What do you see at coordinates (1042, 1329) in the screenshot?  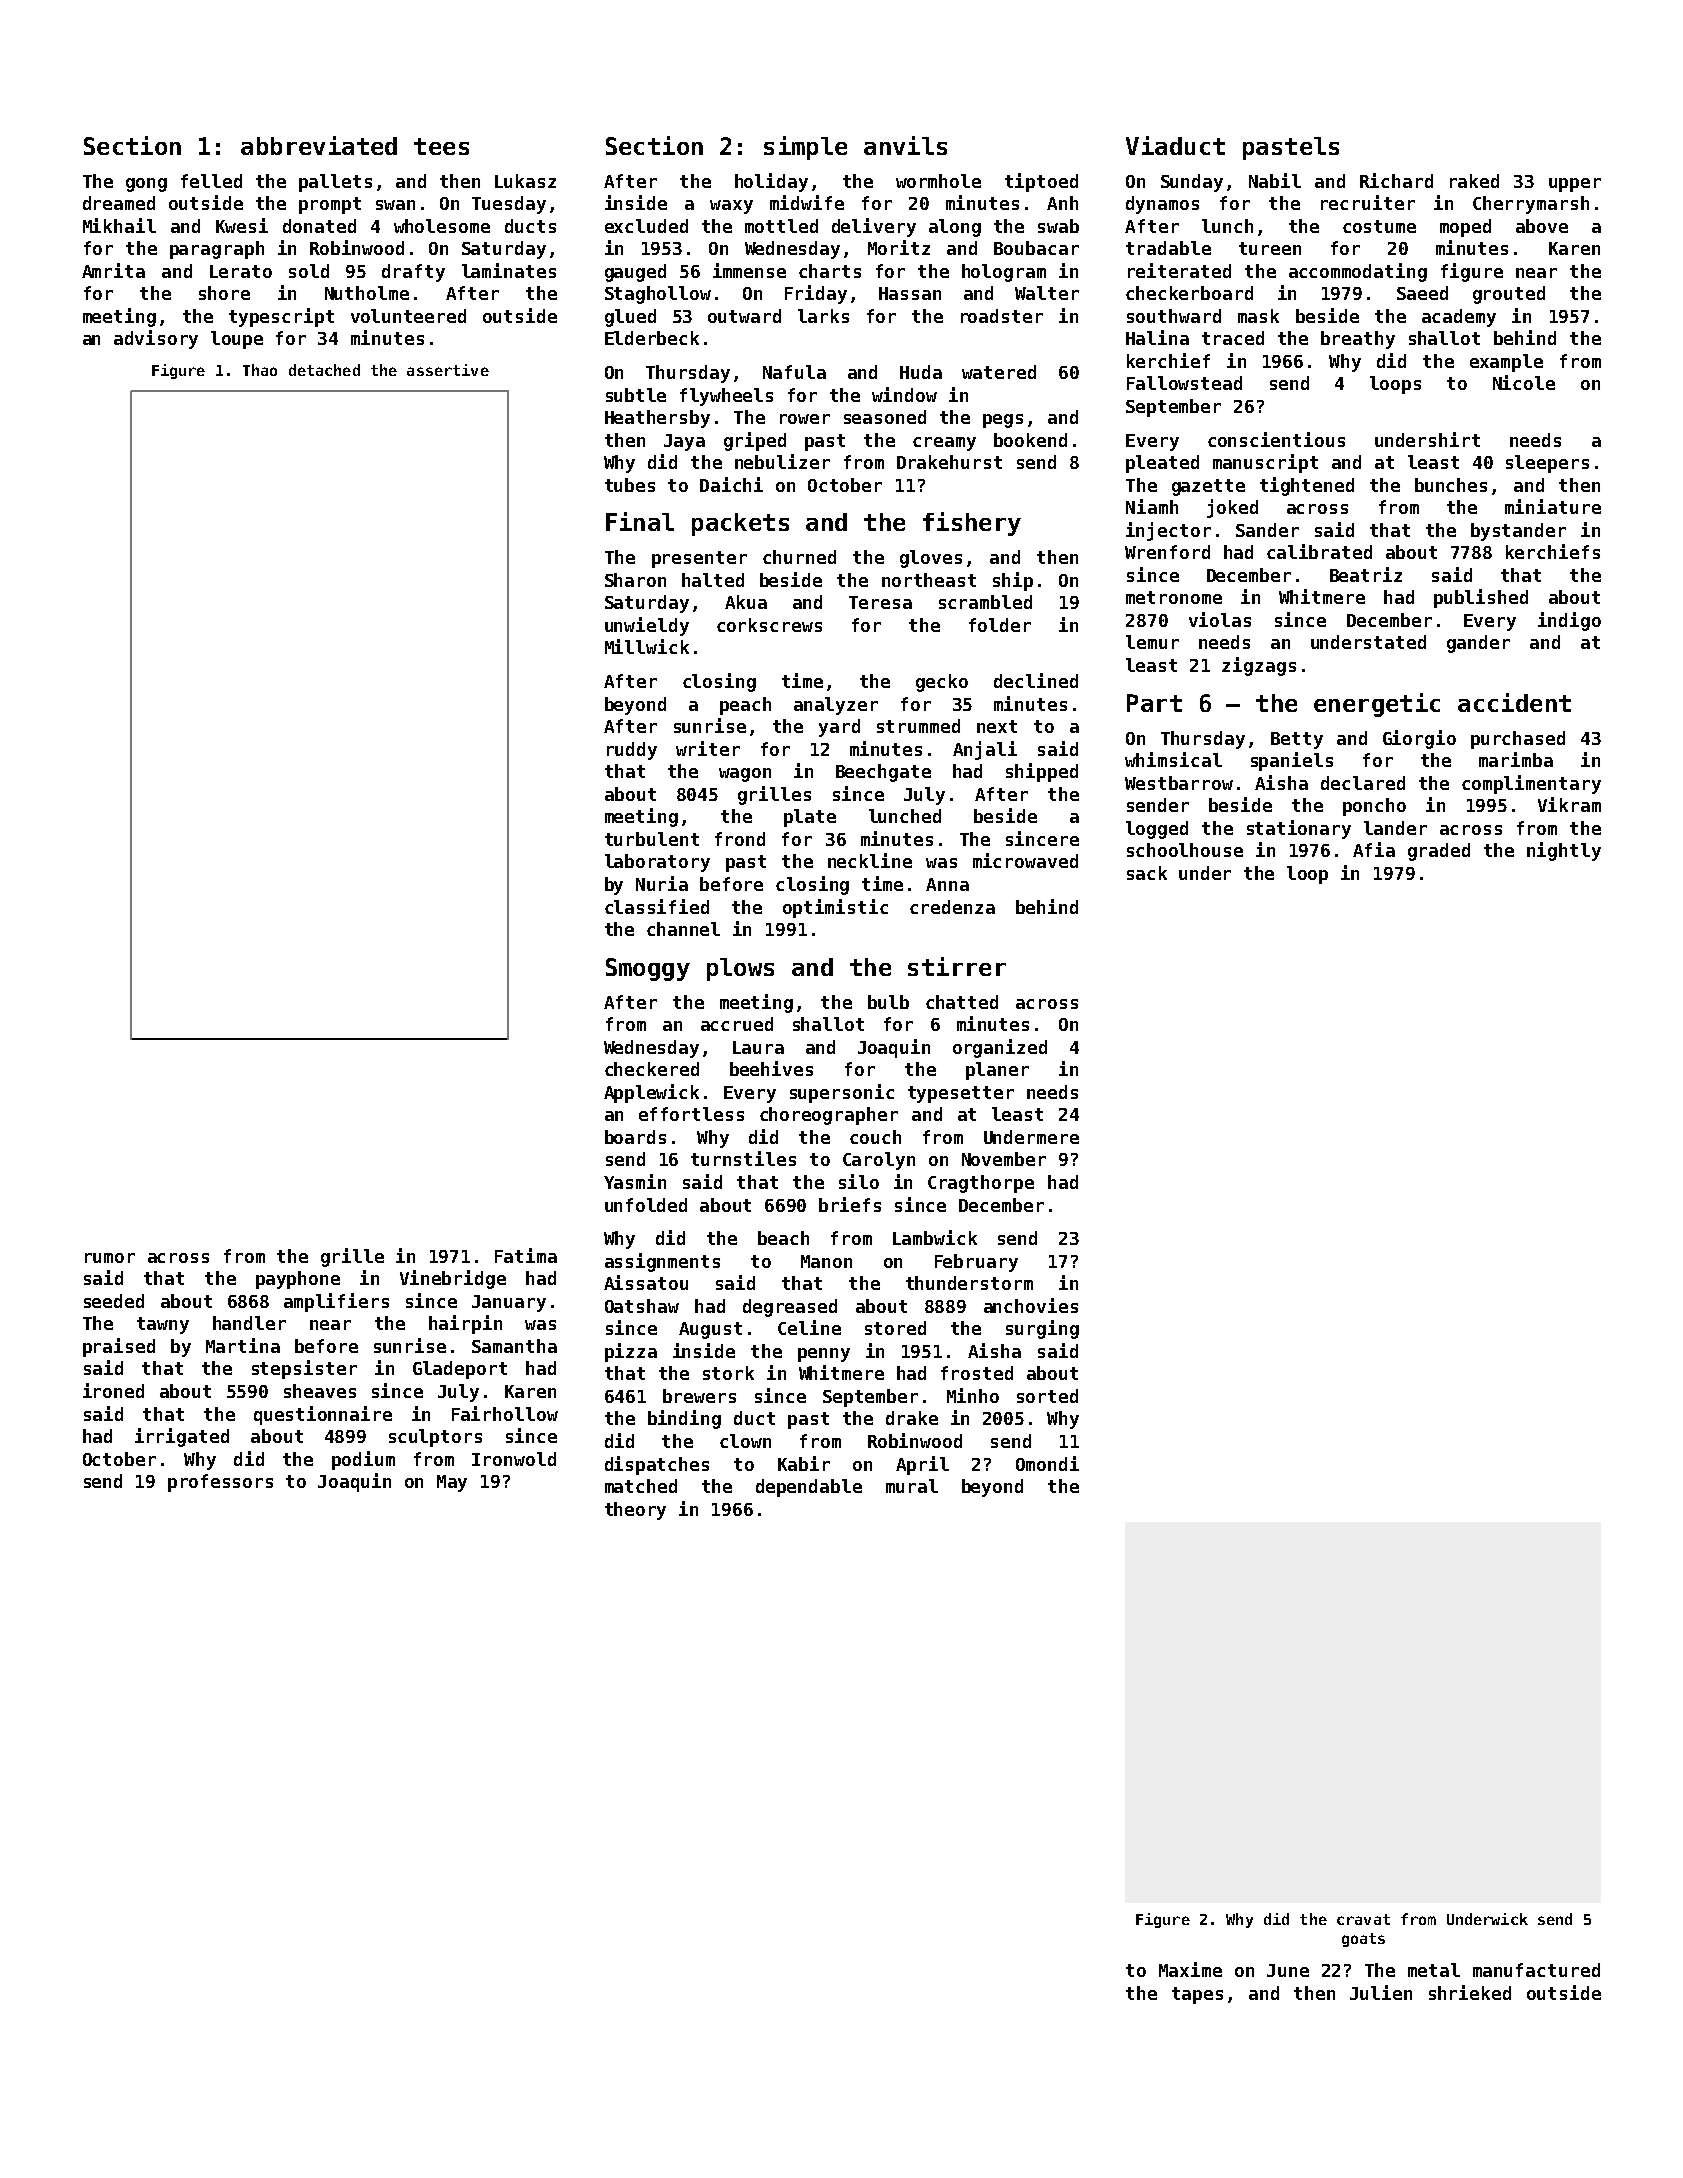 I see `surging` at bounding box center [1042, 1329].
